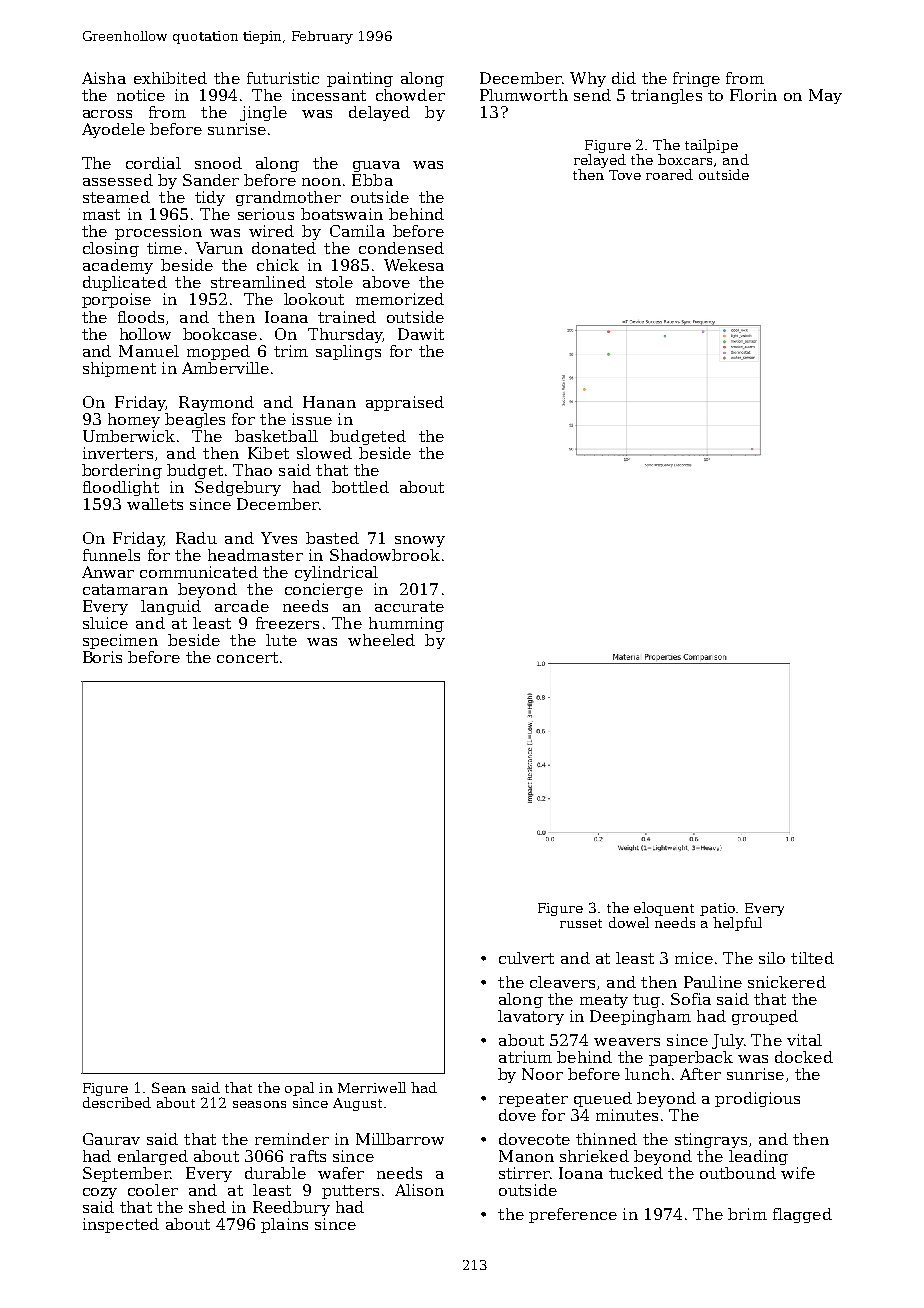 The width and height of the screenshot is (924, 1308). Describe the element at coordinates (420, 541) in the screenshot. I see `snowy` at that location.
